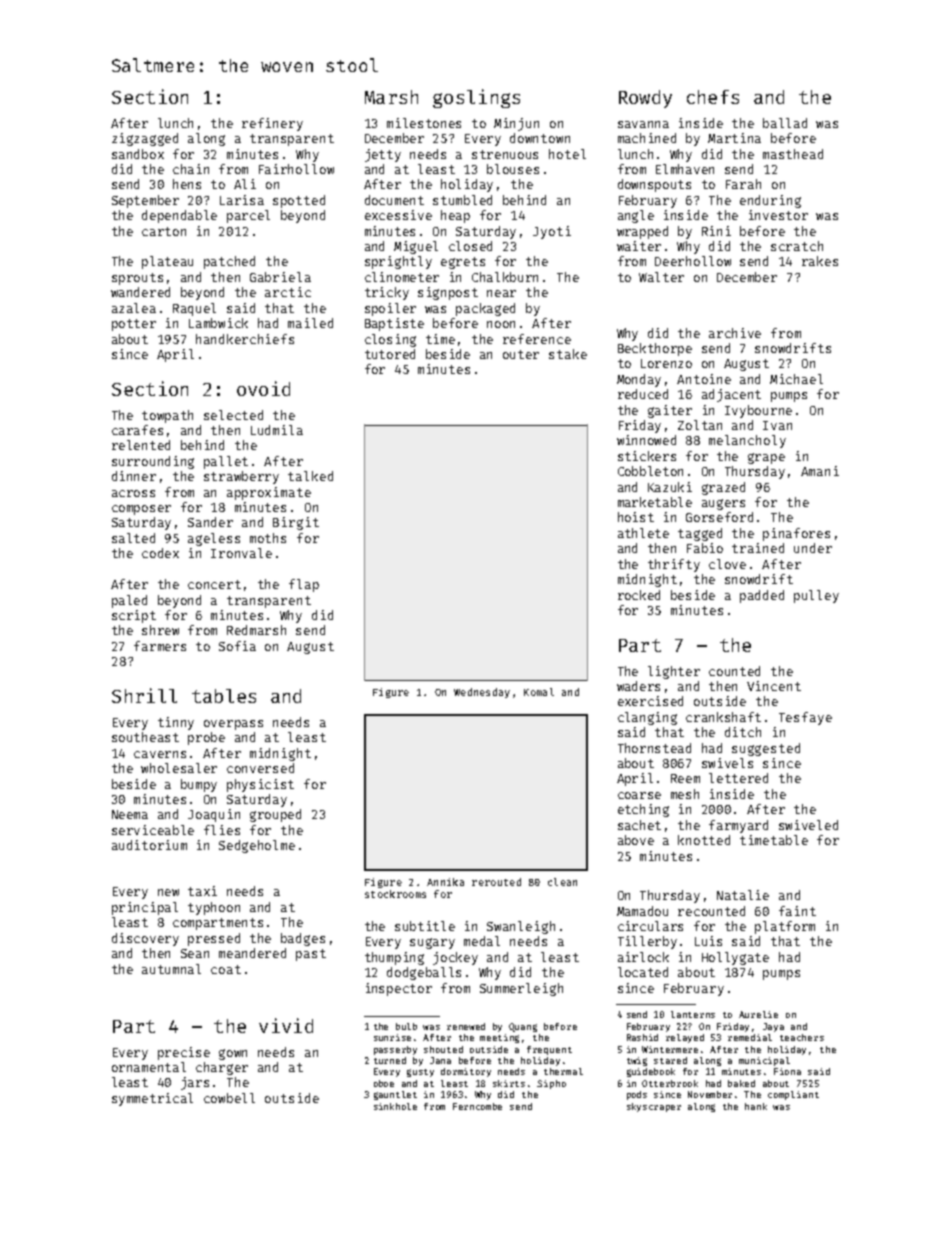  I want to click on hoist, so click(636, 517).
